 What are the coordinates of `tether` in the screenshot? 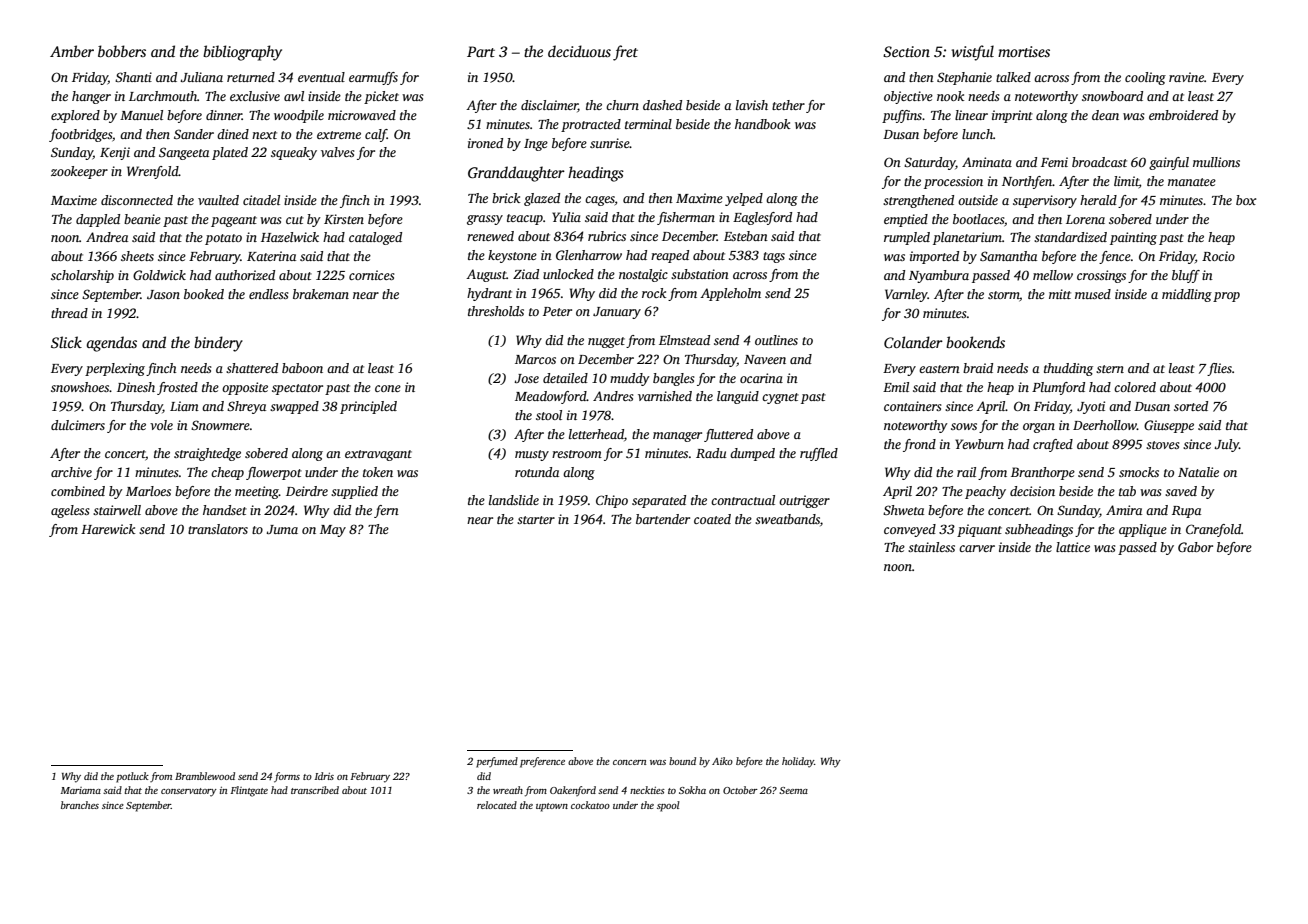 It's located at (788, 105).
